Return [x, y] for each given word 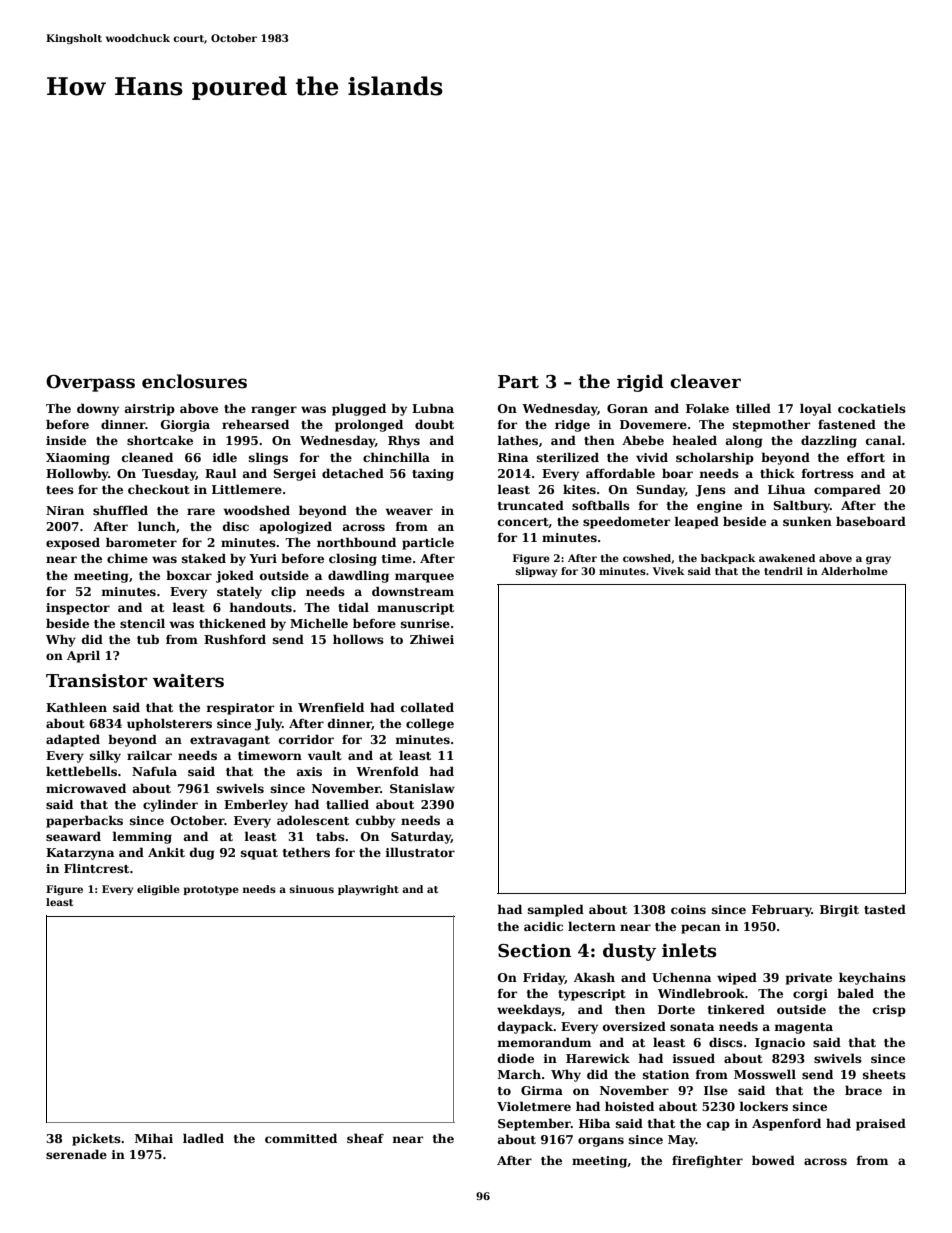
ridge [572, 425]
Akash [594, 977]
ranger [274, 411]
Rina [513, 457]
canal [884, 440]
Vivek [668, 571]
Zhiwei [432, 639]
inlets [689, 950]
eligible [158, 890]
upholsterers [169, 724]
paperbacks [84, 821]
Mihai [154, 1138]
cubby [375, 821]
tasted [885, 909]
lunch [157, 526]
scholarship [715, 458]
